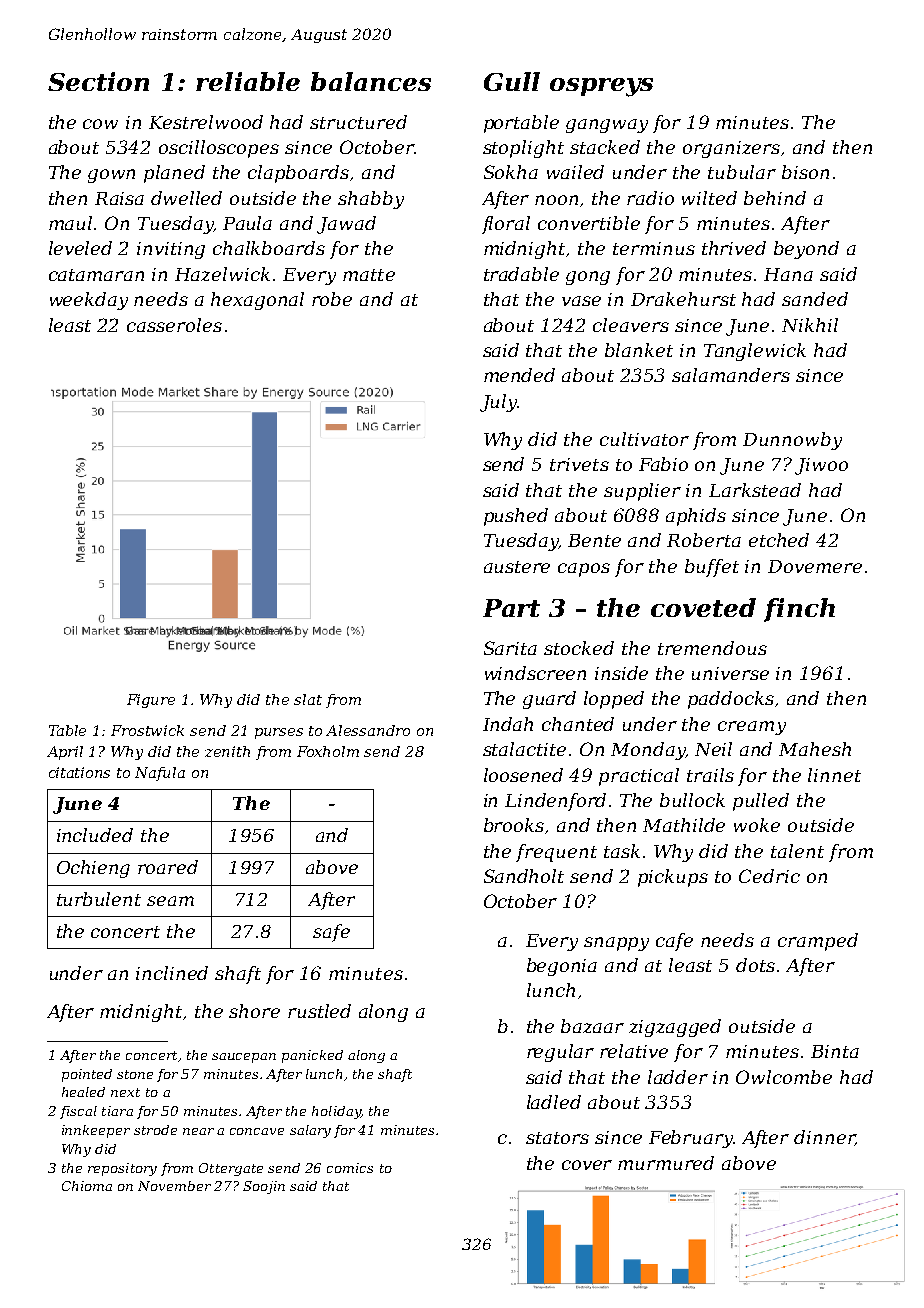  What do you see at coordinates (712, 648) in the screenshot?
I see `tremendous` at bounding box center [712, 648].
